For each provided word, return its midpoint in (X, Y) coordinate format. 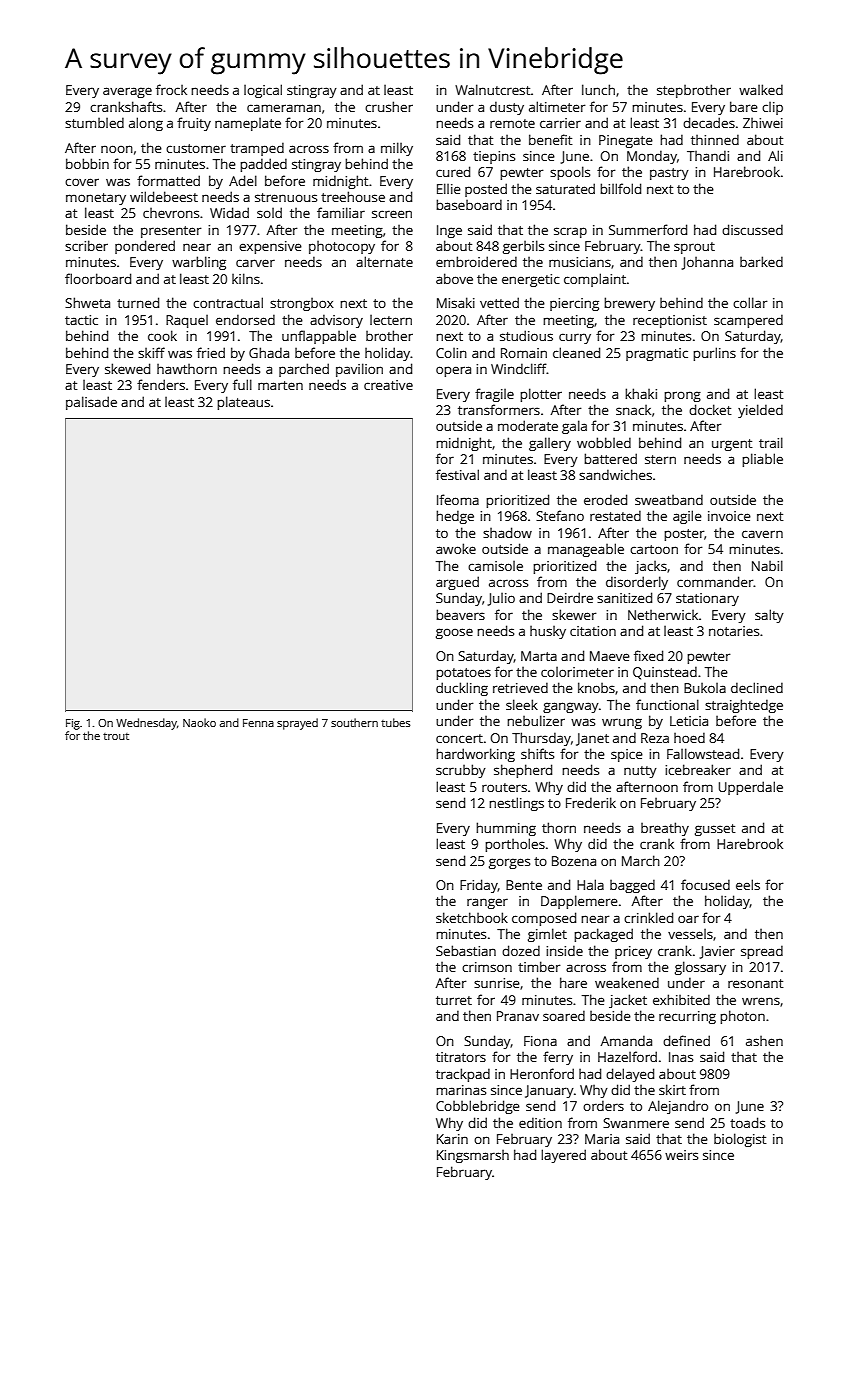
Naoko (199, 722)
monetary (96, 199)
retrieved (520, 687)
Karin (452, 1139)
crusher (389, 106)
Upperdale (751, 788)
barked (761, 261)
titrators (461, 1057)
